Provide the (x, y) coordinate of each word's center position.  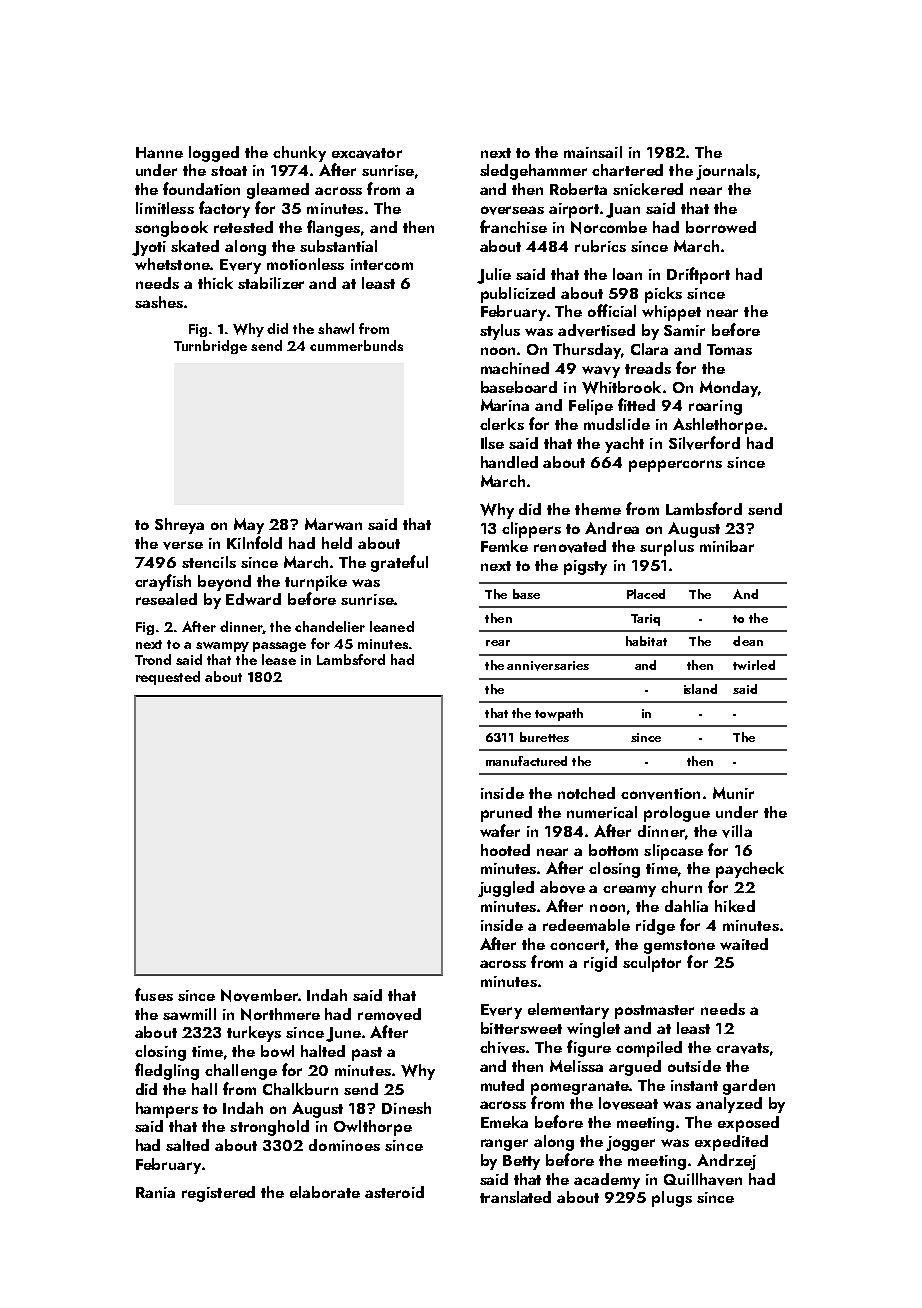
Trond (153, 659)
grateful (399, 563)
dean (748, 641)
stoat (229, 171)
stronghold (269, 1128)
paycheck (750, 870)
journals (726, 172)
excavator (367, 153)
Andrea (612, 528)
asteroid (394, 1192)
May (249, 526)
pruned (506, 814)
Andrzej (726, 1162)
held (337, 543)
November (259, 995)
